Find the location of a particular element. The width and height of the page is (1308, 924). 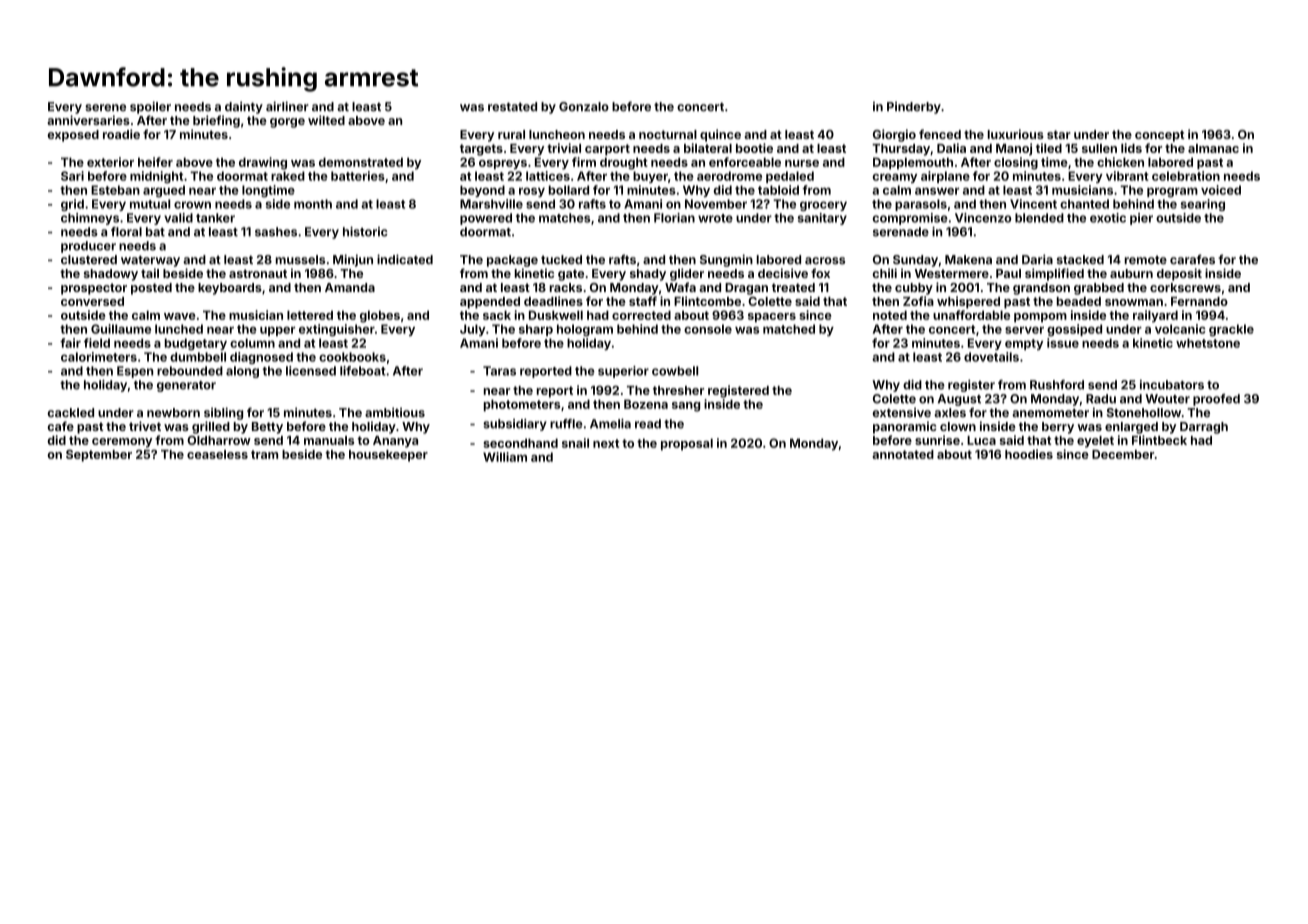

enforceable is located at coordinates (745, 162).
